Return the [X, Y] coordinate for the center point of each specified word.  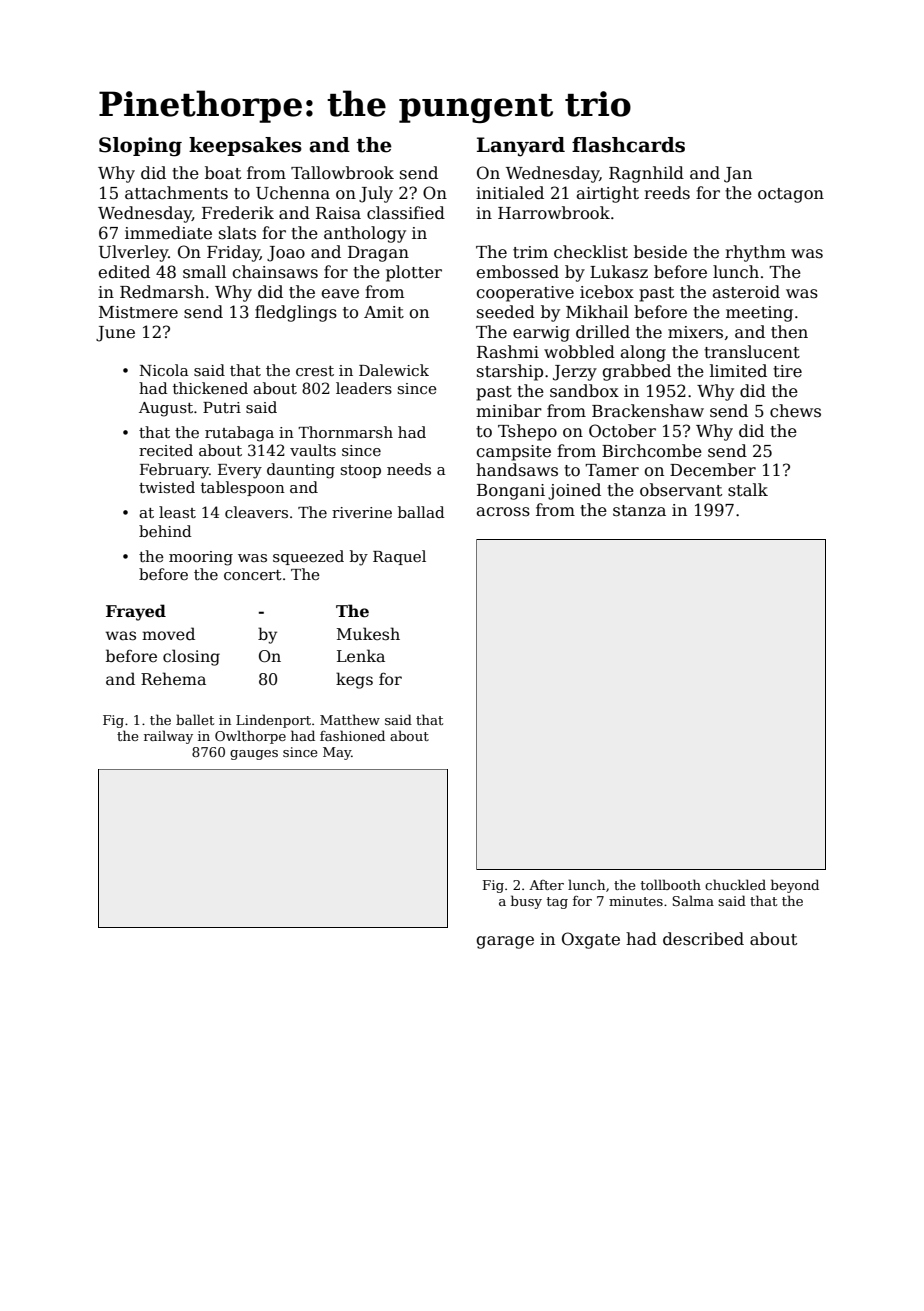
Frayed [136, 612]
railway [168, 737]
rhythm [755, 253]
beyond [795, 886]
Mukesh [368, 633]
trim [530, 252]
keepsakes [245, 146]
